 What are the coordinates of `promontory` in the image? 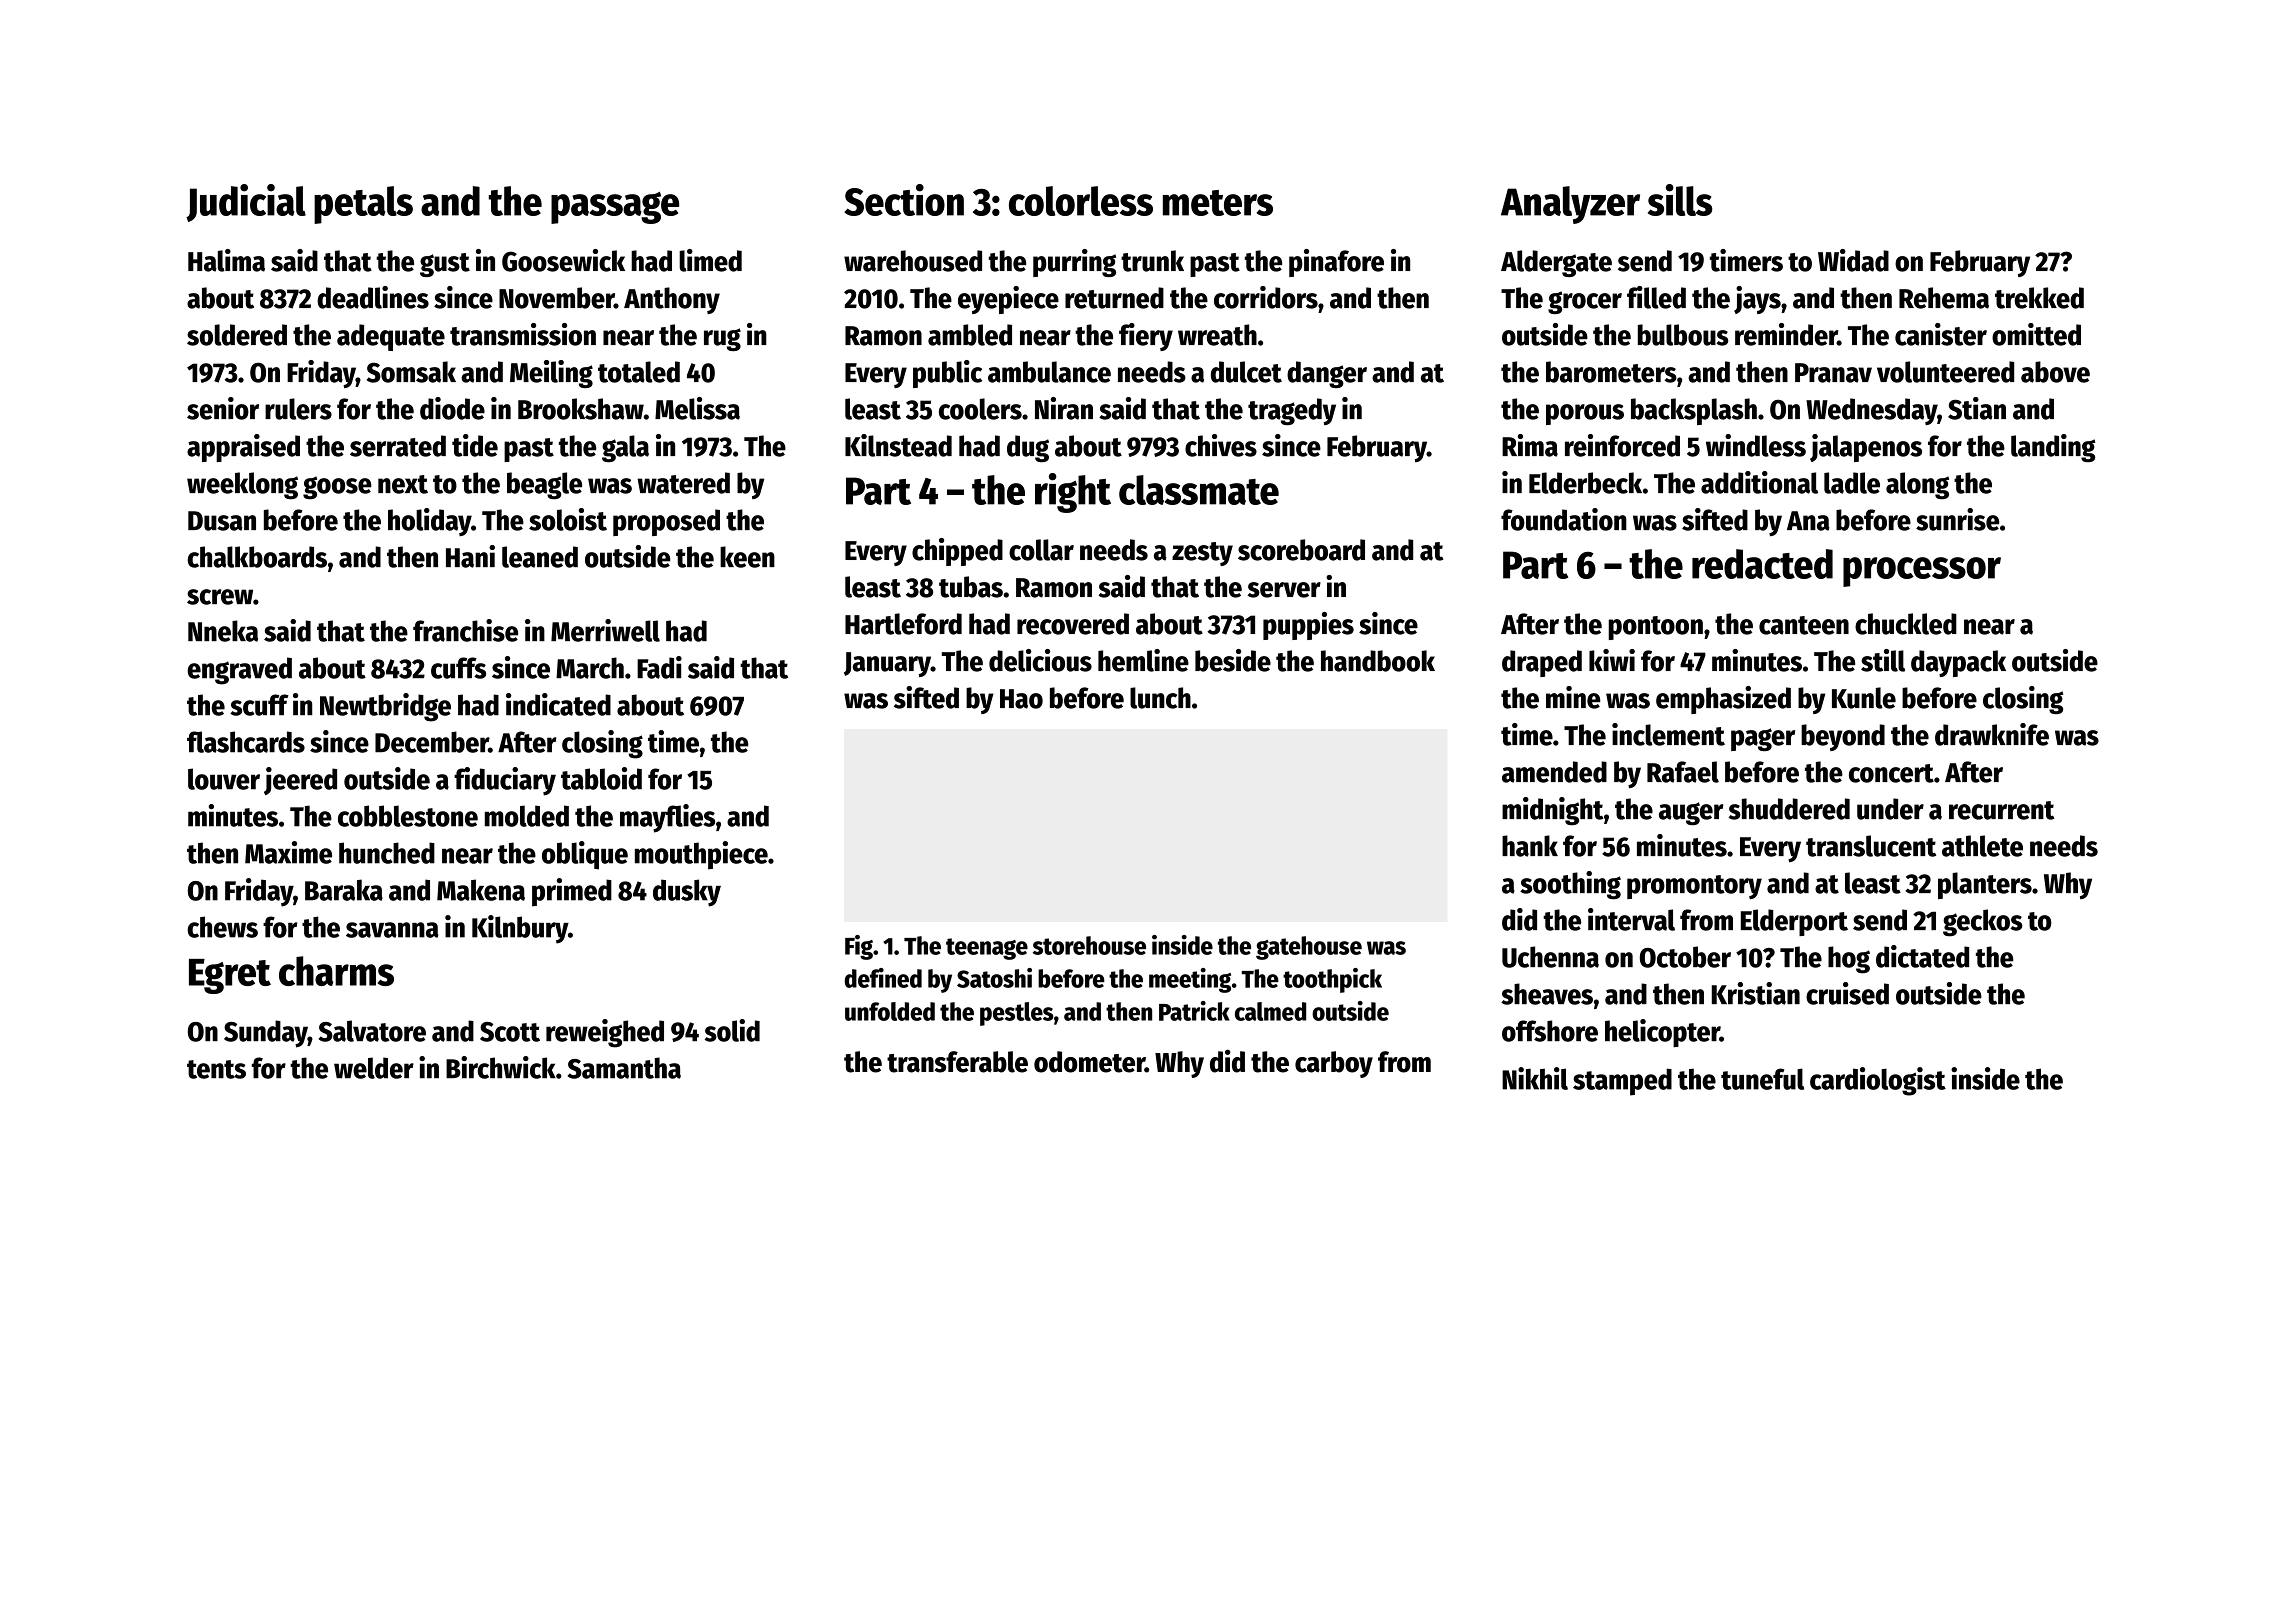 It's located at (1694, 887).
